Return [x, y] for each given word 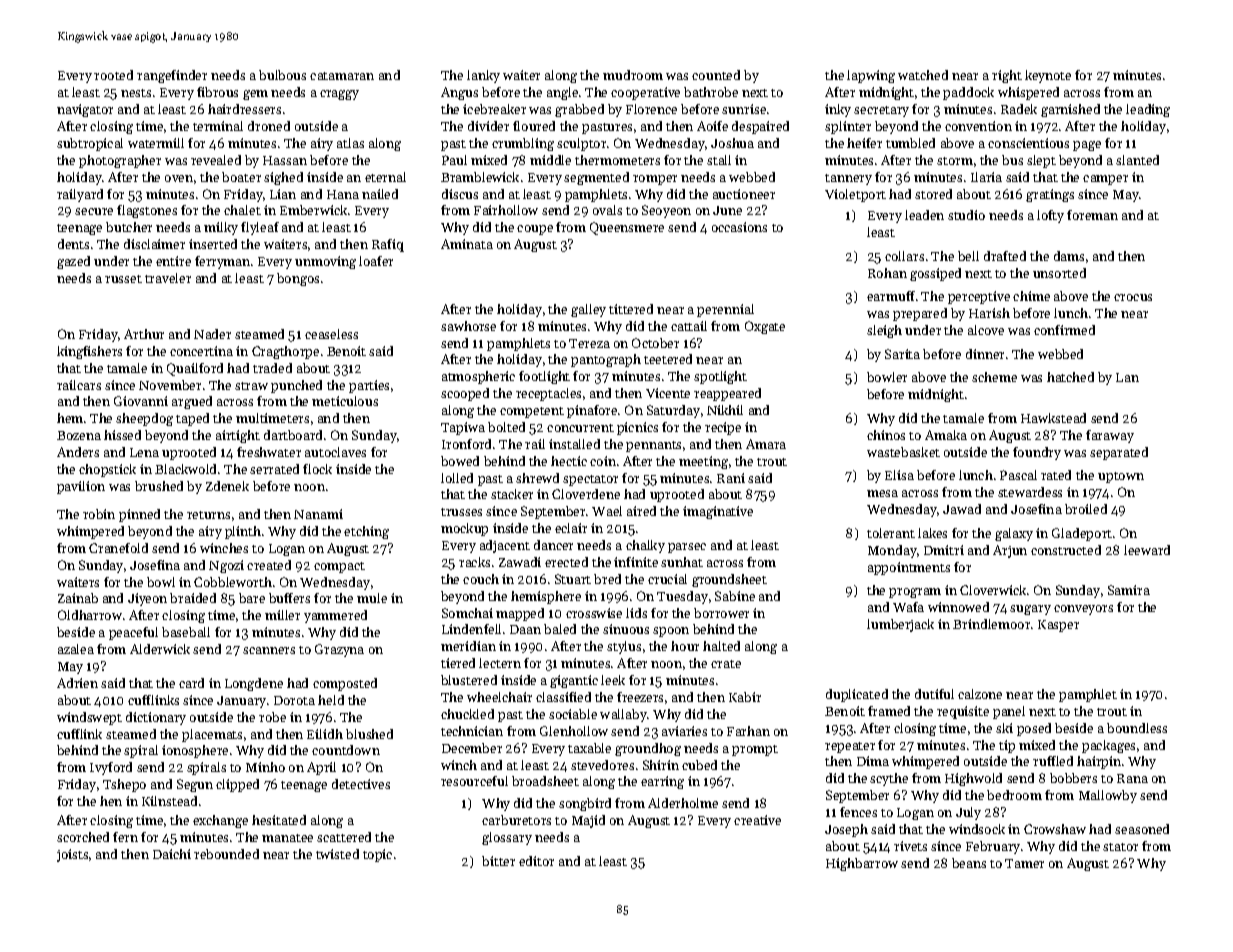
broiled [1086, 509]
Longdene [254, 684]
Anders [78, 452]
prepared [920, 314]
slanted [1137, 160]
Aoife [712, 126]
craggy [339, 95]
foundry [1037, 453]
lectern [500, 663]
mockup [464, 529]
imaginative [718, 512]
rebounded [226, 854]
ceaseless [331, 334]
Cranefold [118, 548]
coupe [535, 230]
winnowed [958, 607]
